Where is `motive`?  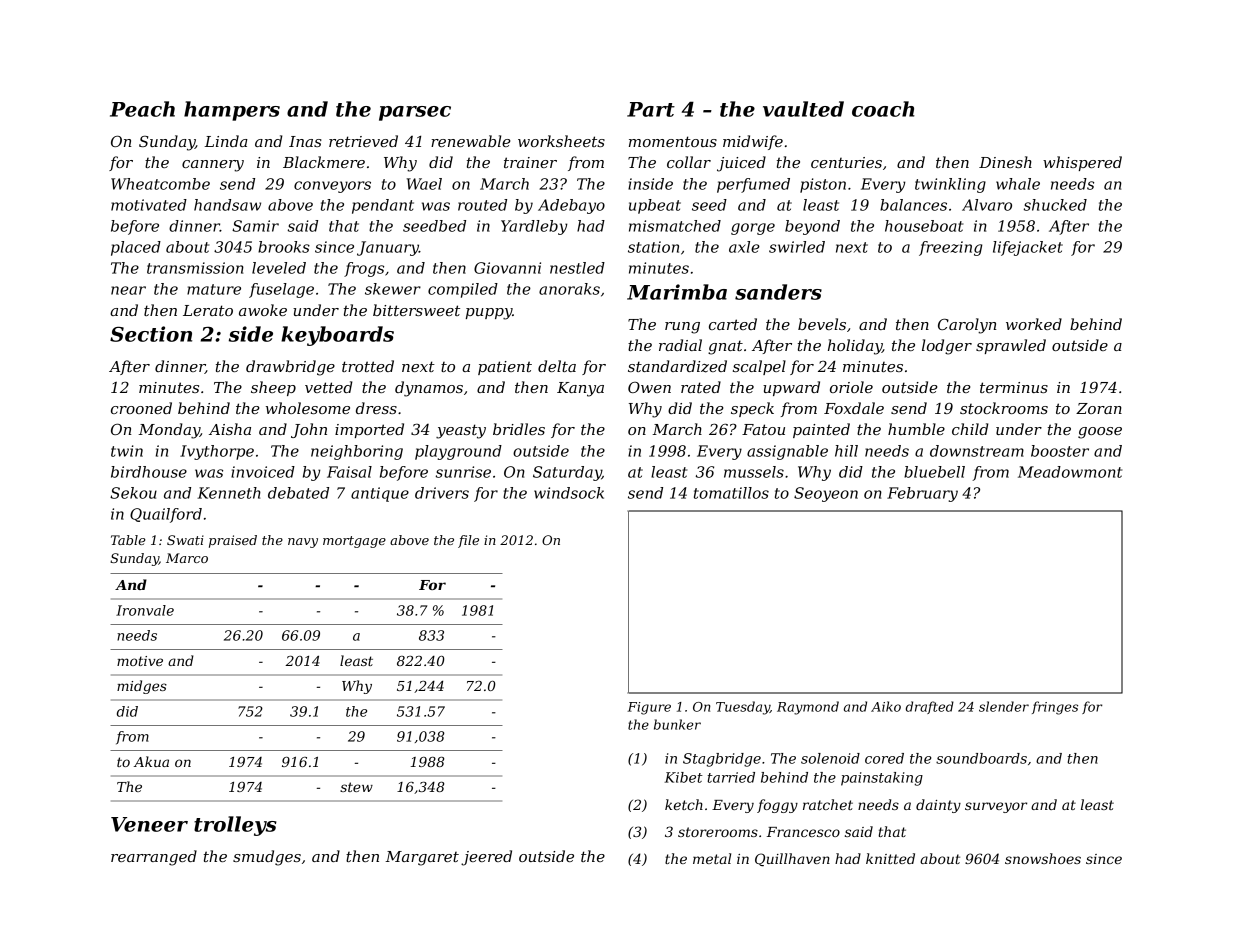
motive is located at coordinates (140, 661).
